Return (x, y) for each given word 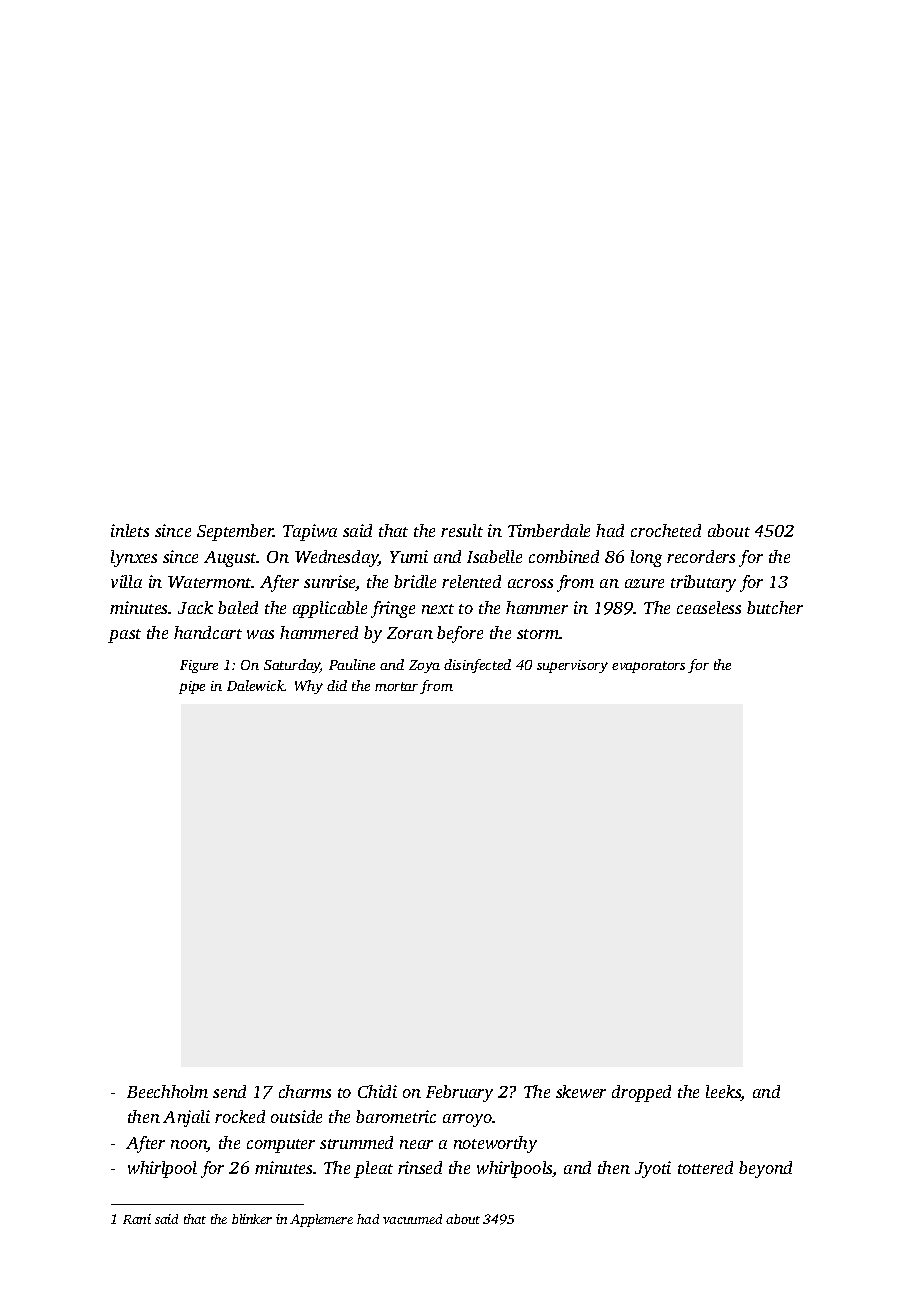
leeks (723, 1093)
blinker (252, 1219)
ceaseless (709, 607)
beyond (765, 1169)
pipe (192, 687)
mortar (396, 686)
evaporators (648, 667)
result (462, 530)
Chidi (377, 1091)
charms (305, 1091)
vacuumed (412, 1219)
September (235, 532)
